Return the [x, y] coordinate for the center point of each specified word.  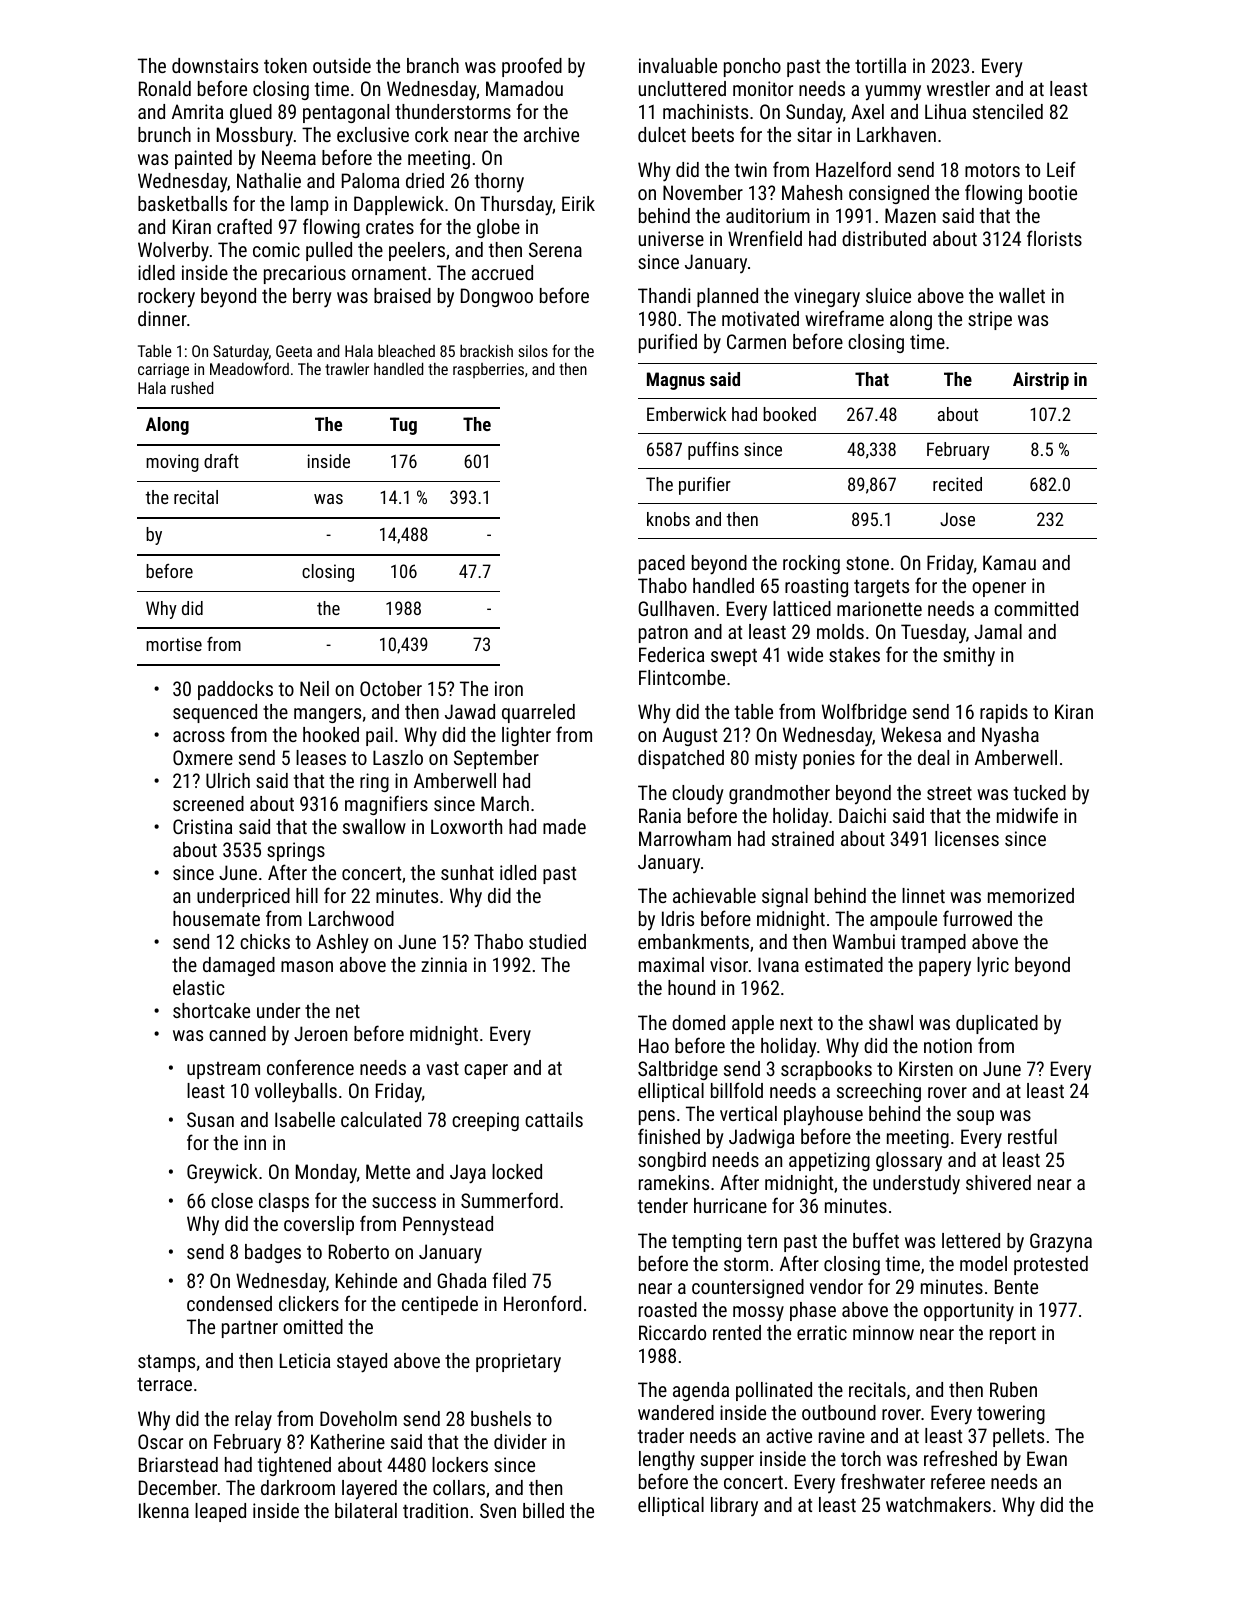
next [796, 1023]
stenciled [1008, 111]
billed [543, 1510]
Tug [403, 426]
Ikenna [164, 1510]
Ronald [165, 88]
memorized [1031, 895]
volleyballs [296, 1093]
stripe [990, 320]
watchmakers [938, 1504]
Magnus [676, 381]
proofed [532, 67]
